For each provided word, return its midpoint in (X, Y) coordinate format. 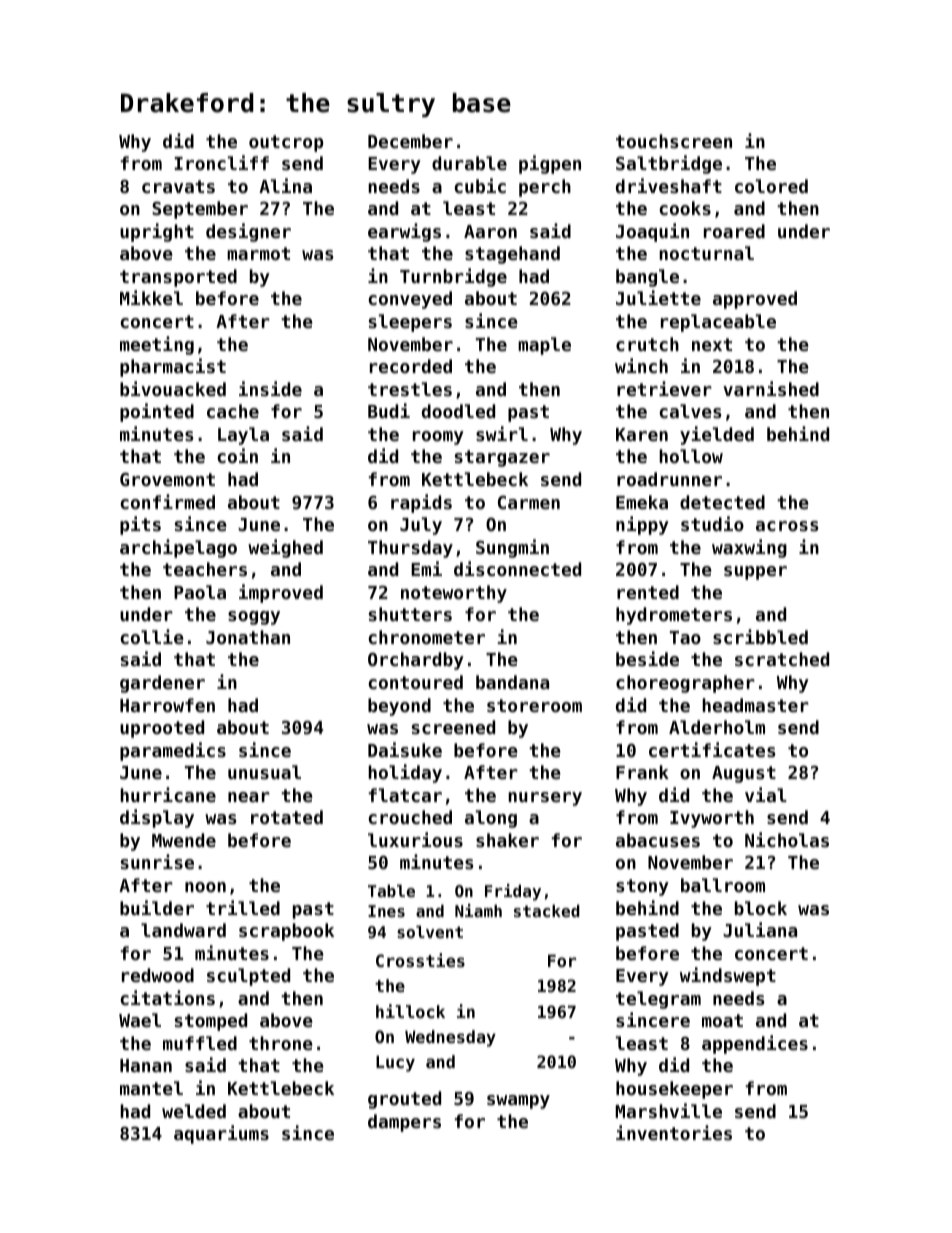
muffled (200, 1043)
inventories (674, 1132)
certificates (712, 749)
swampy (518, 1102)
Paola (200, 592)
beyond (399, 707)
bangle (647, 278)
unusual (264, 772)
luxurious (415, 839)
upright (157, 232)
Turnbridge (453, 277)
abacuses (658, 840)
